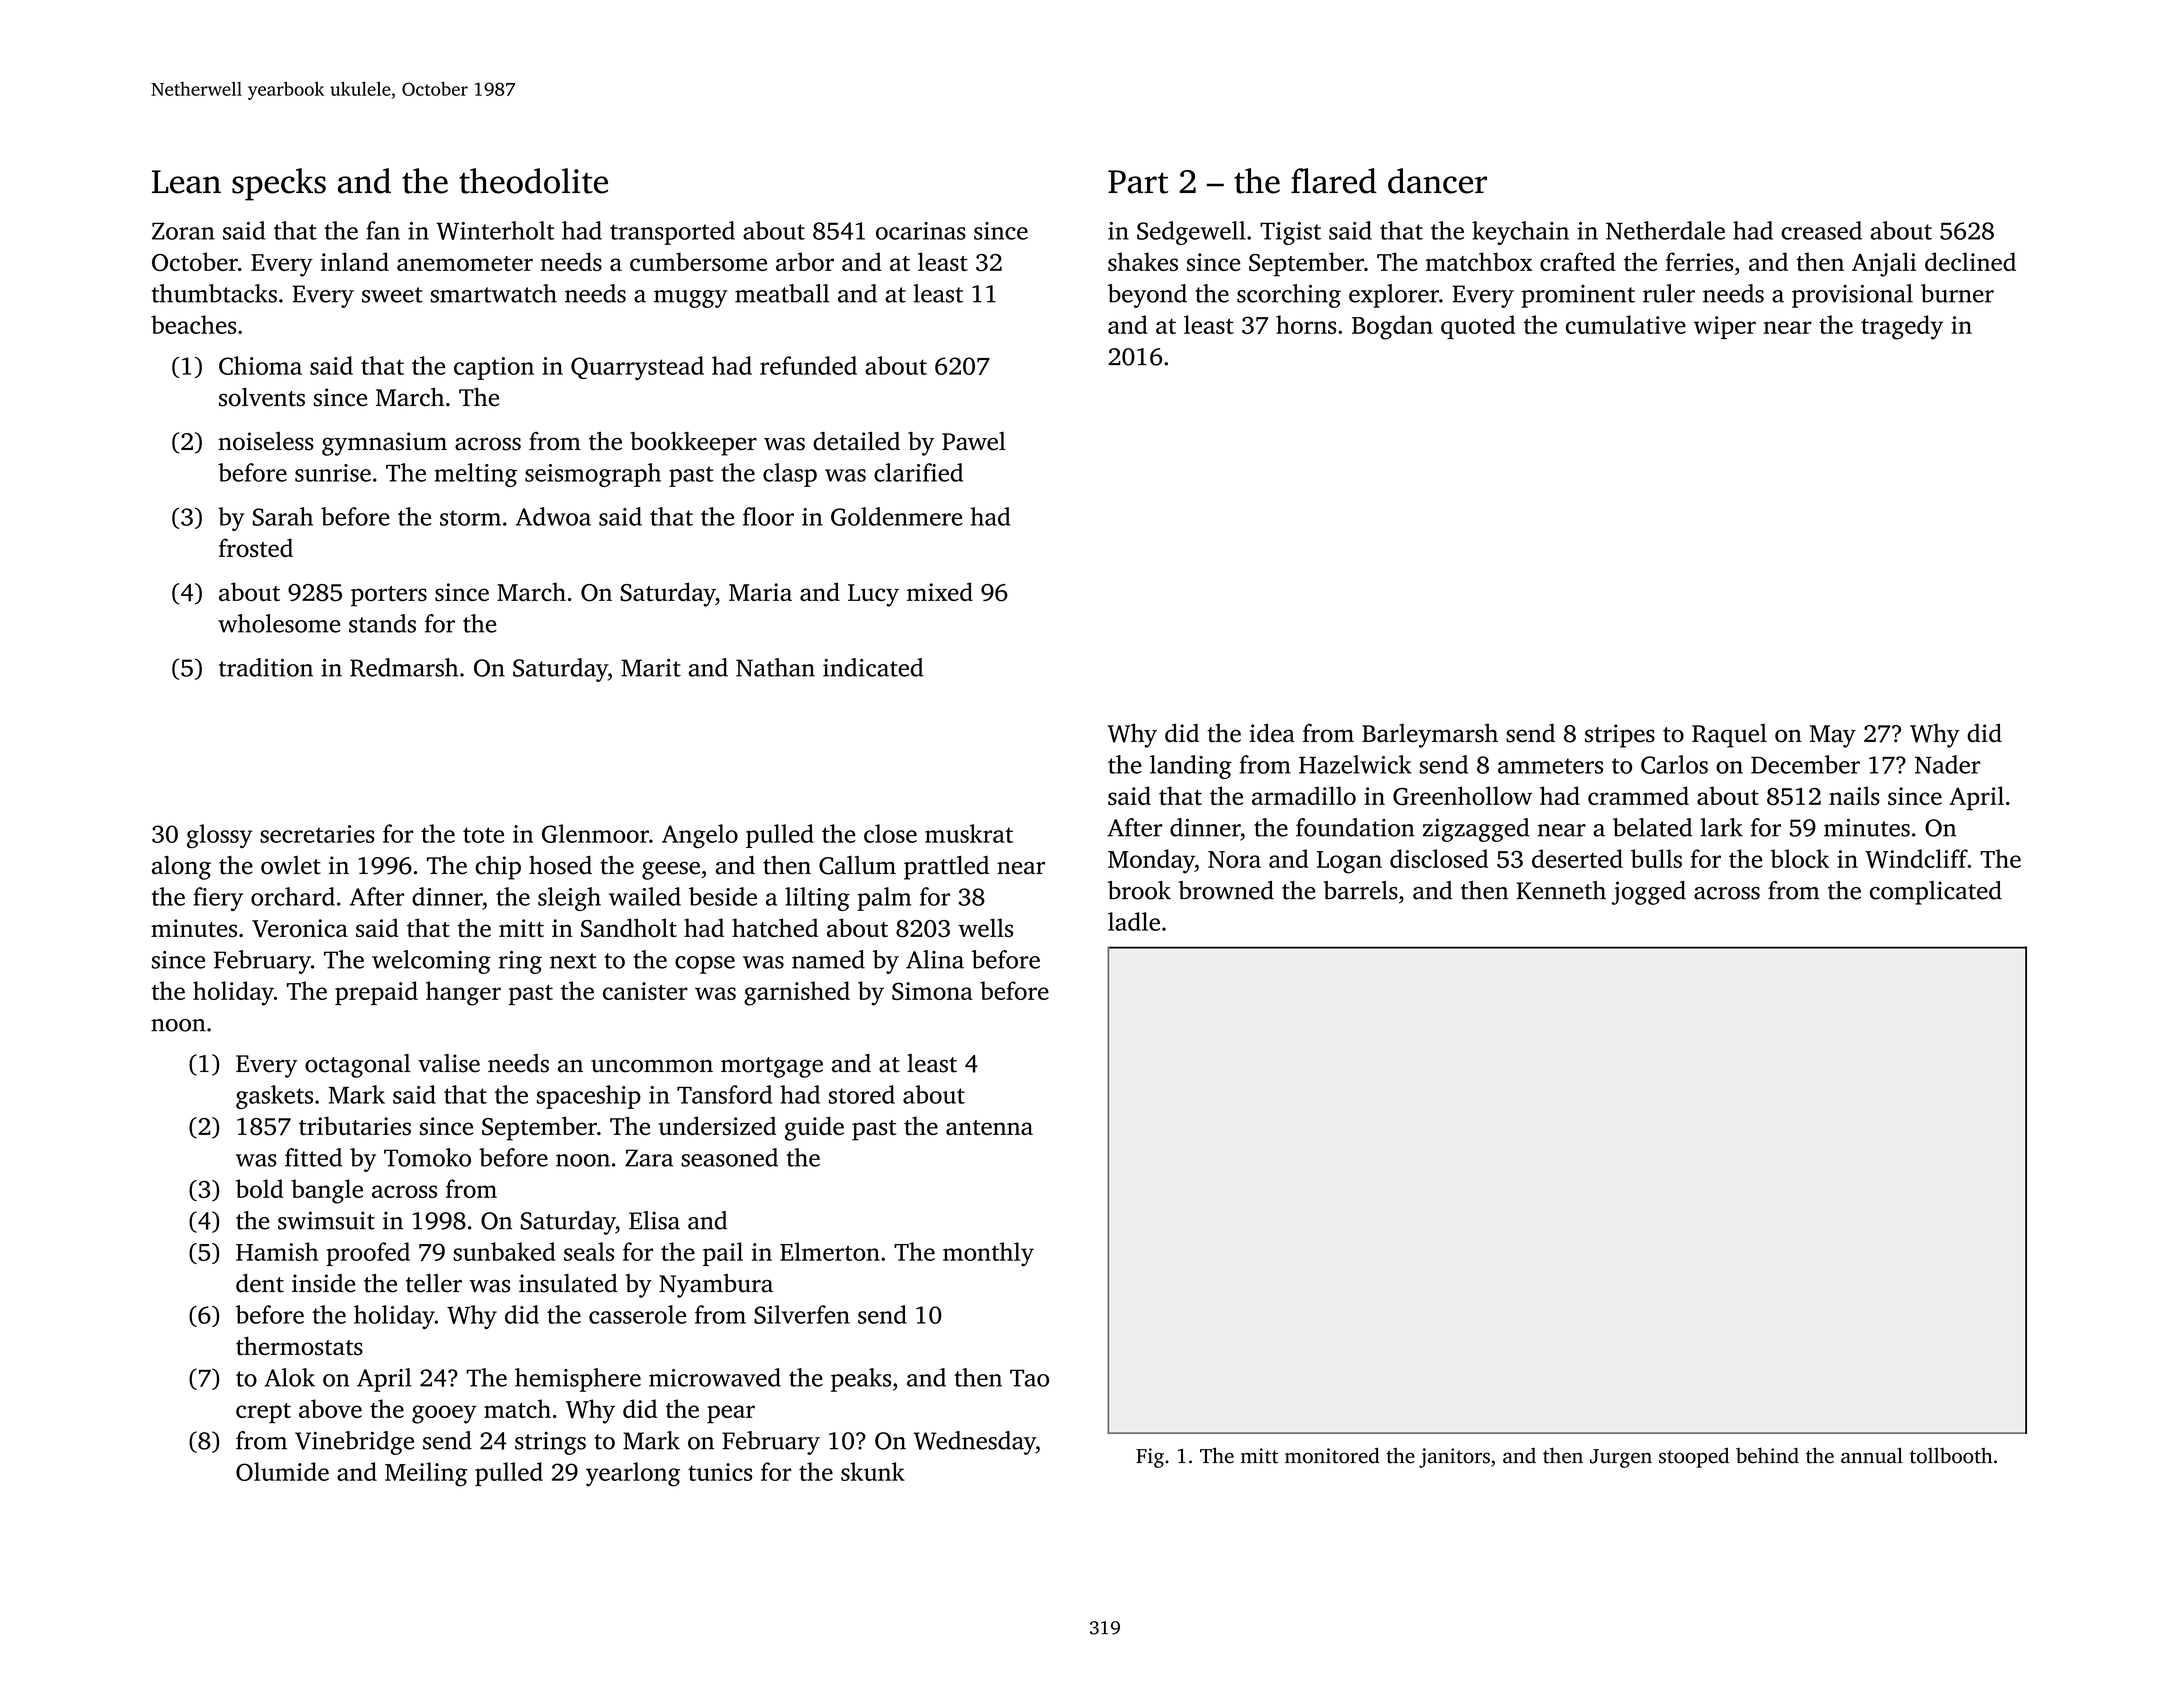 The height and width of the image is (1683, 2178). I want to click on specks, so click(279, 184).
